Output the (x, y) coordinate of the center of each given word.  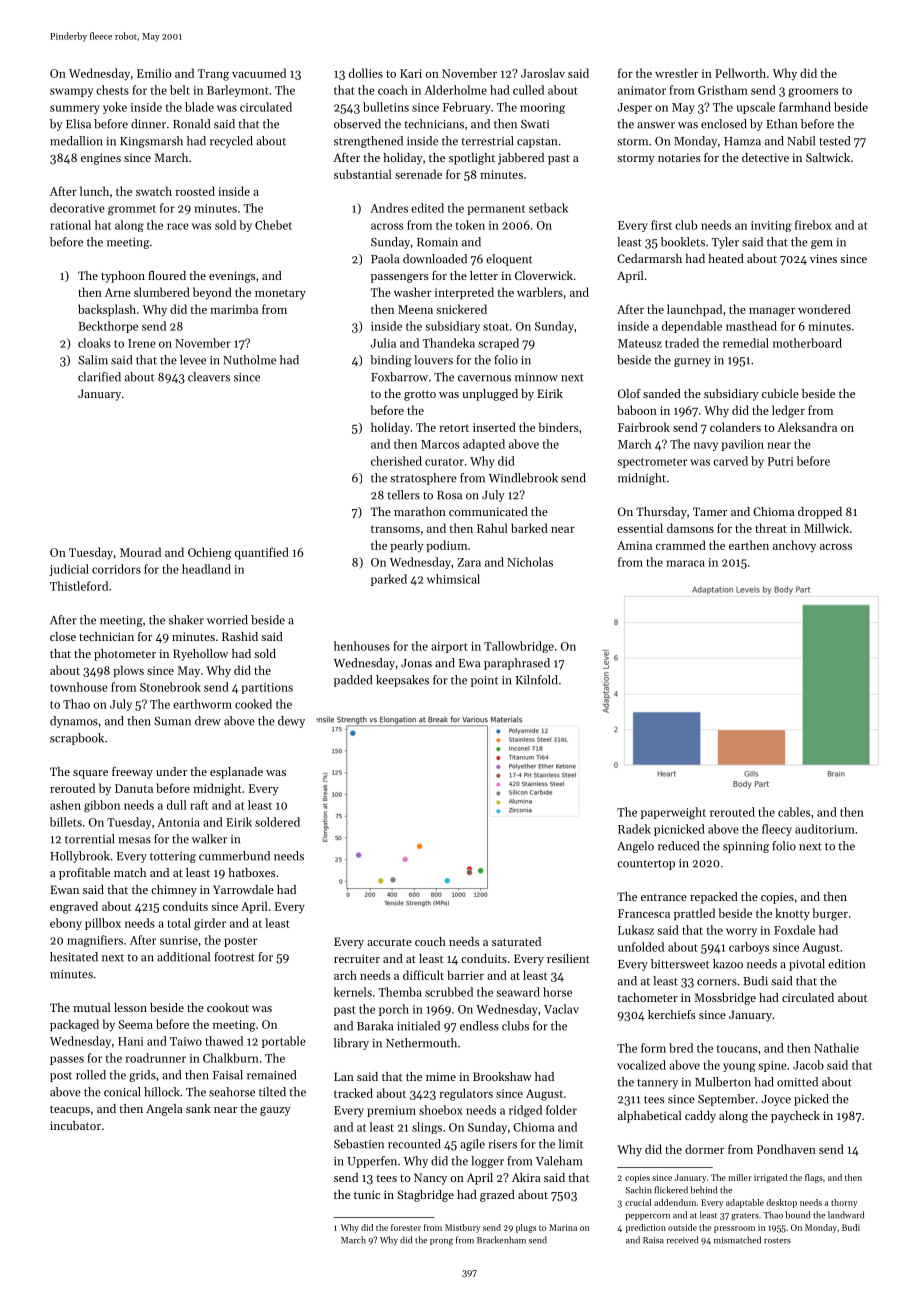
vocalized (641, 1065)
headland (206, 569)
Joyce (776, 1100)
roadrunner (156, 1058)
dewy (291, 722)
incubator (75, 1125)
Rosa (449, 495)
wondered (824, 309)
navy (706, 446)
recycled (231, 142)
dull (177, 805)
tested (834, 141)
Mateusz (640, 343)
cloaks (94, 343)
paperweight (673, 813)
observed (357, 124)
